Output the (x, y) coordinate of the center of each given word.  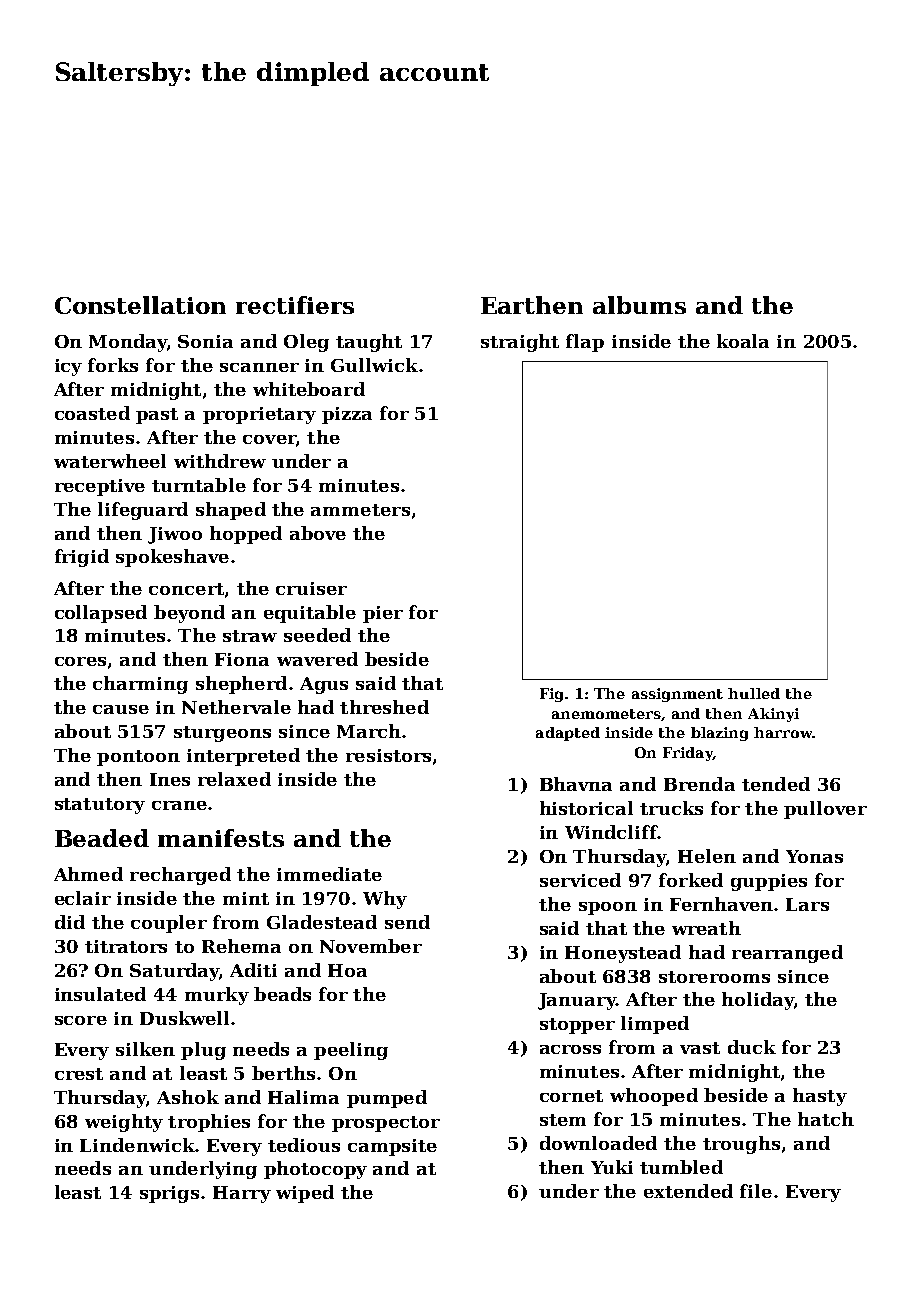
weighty (124, 1123)
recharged (180, 876)
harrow (783, 732)
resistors (388, 755)
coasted (92, 413)
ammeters (360, 510)
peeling (351, 1051)
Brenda (699, 784)
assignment (677, 695)
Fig (551, 695)
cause (121, 709)
